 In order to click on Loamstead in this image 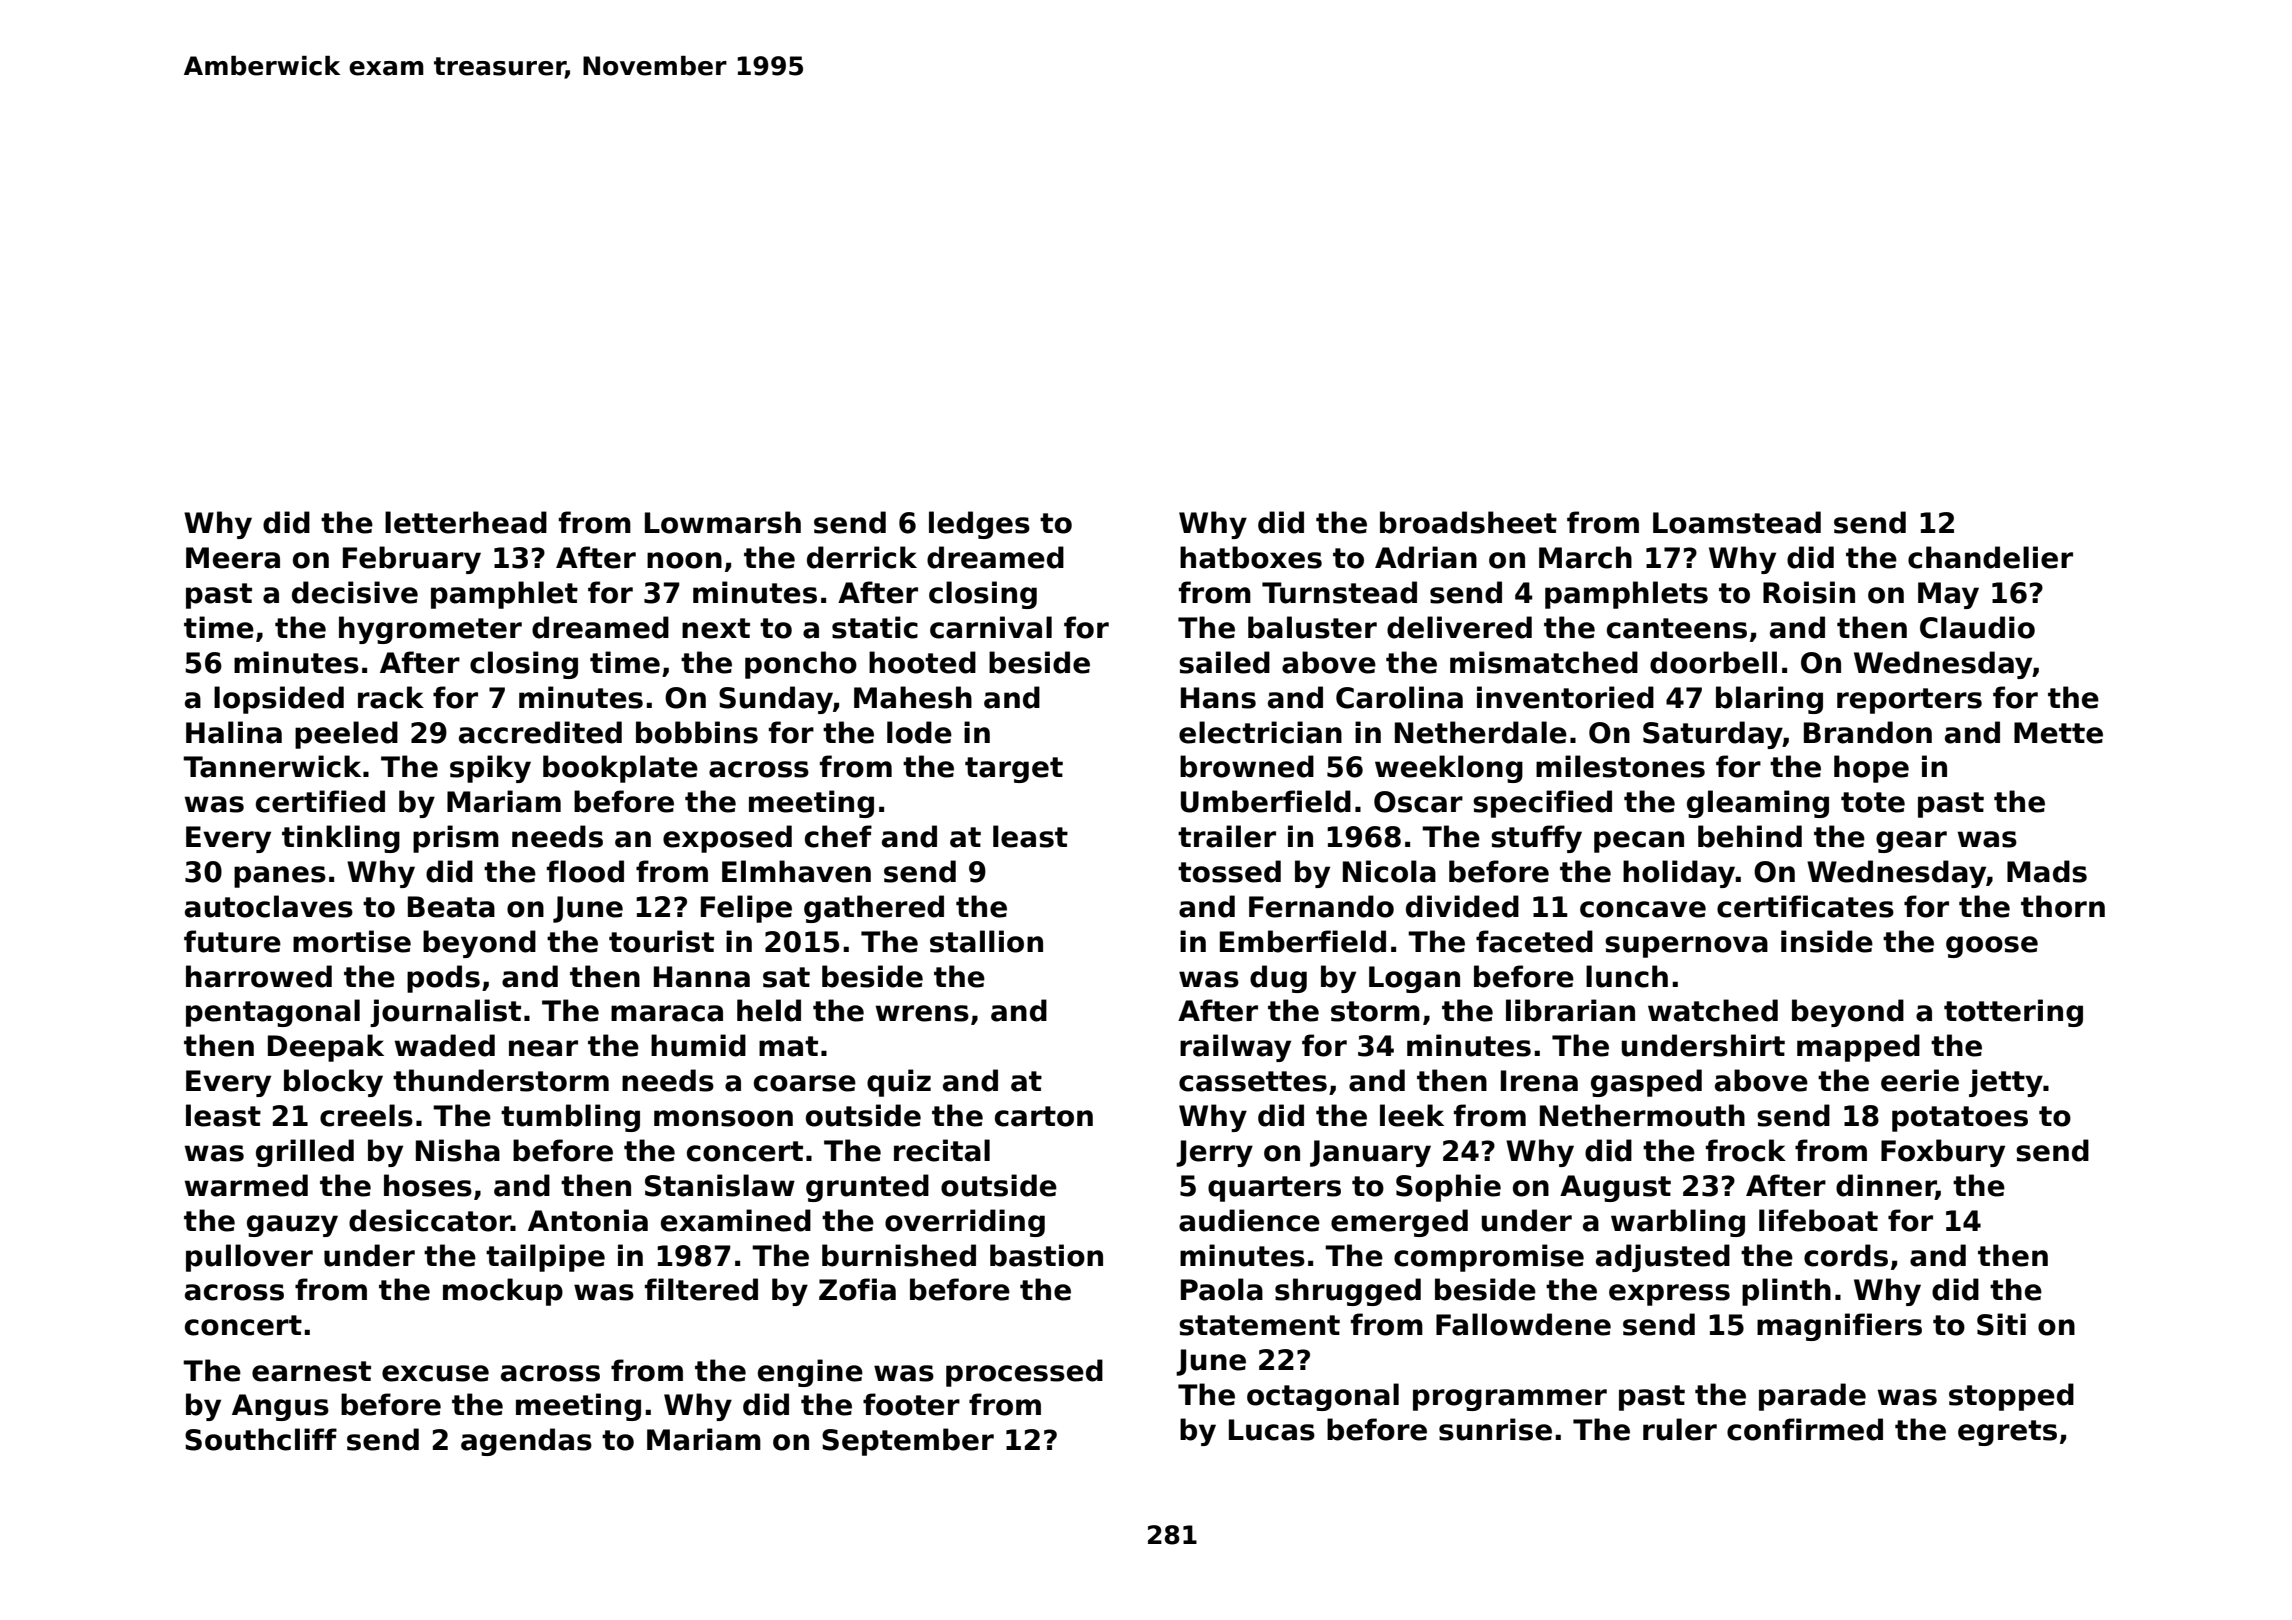, I will do `click(1737, 522)`.
